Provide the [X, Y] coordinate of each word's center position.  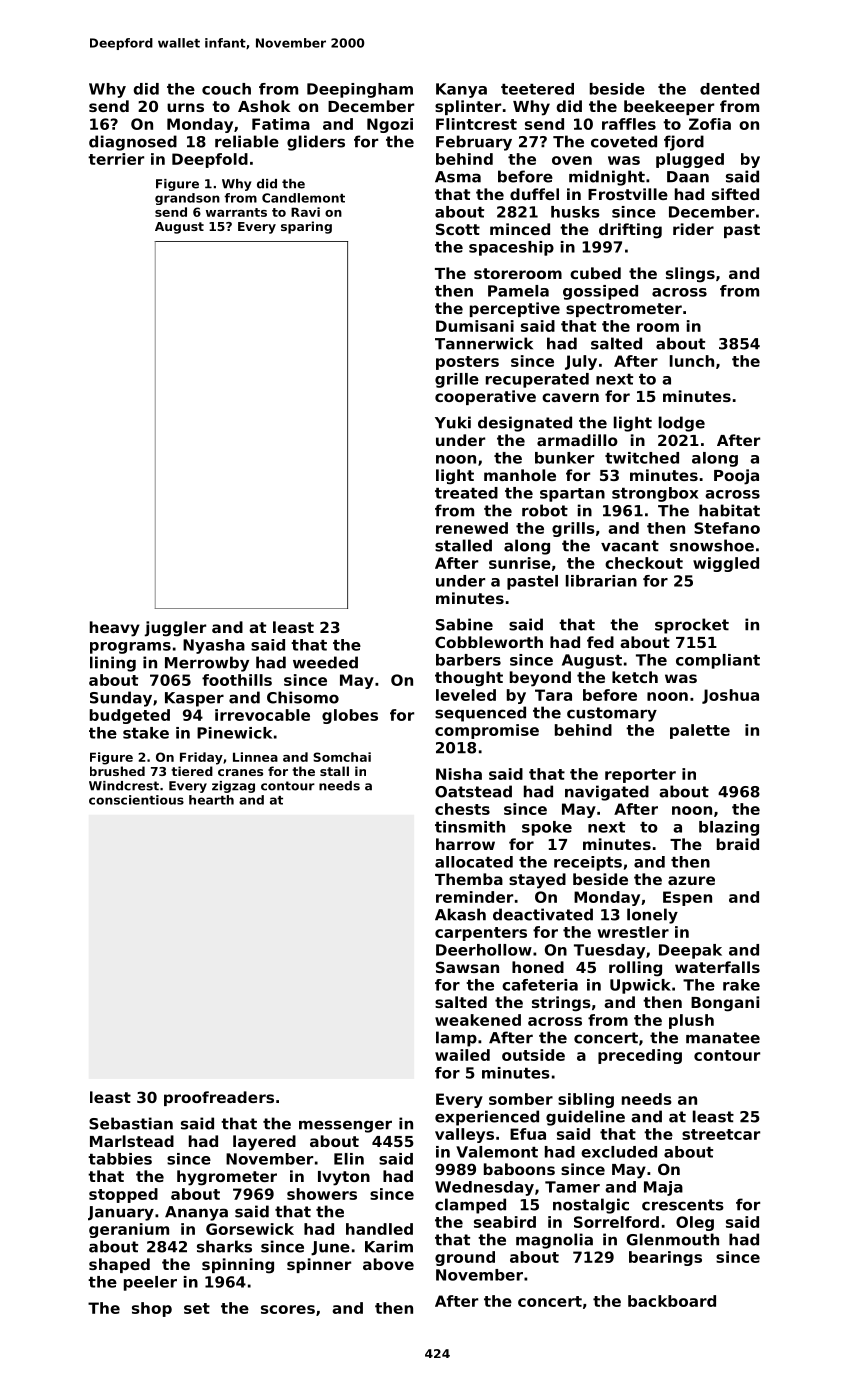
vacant [630, 546]
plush [691, 1021]
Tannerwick [484, 343]
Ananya [196, 1213]
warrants [236, 212]
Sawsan [467, 967]
